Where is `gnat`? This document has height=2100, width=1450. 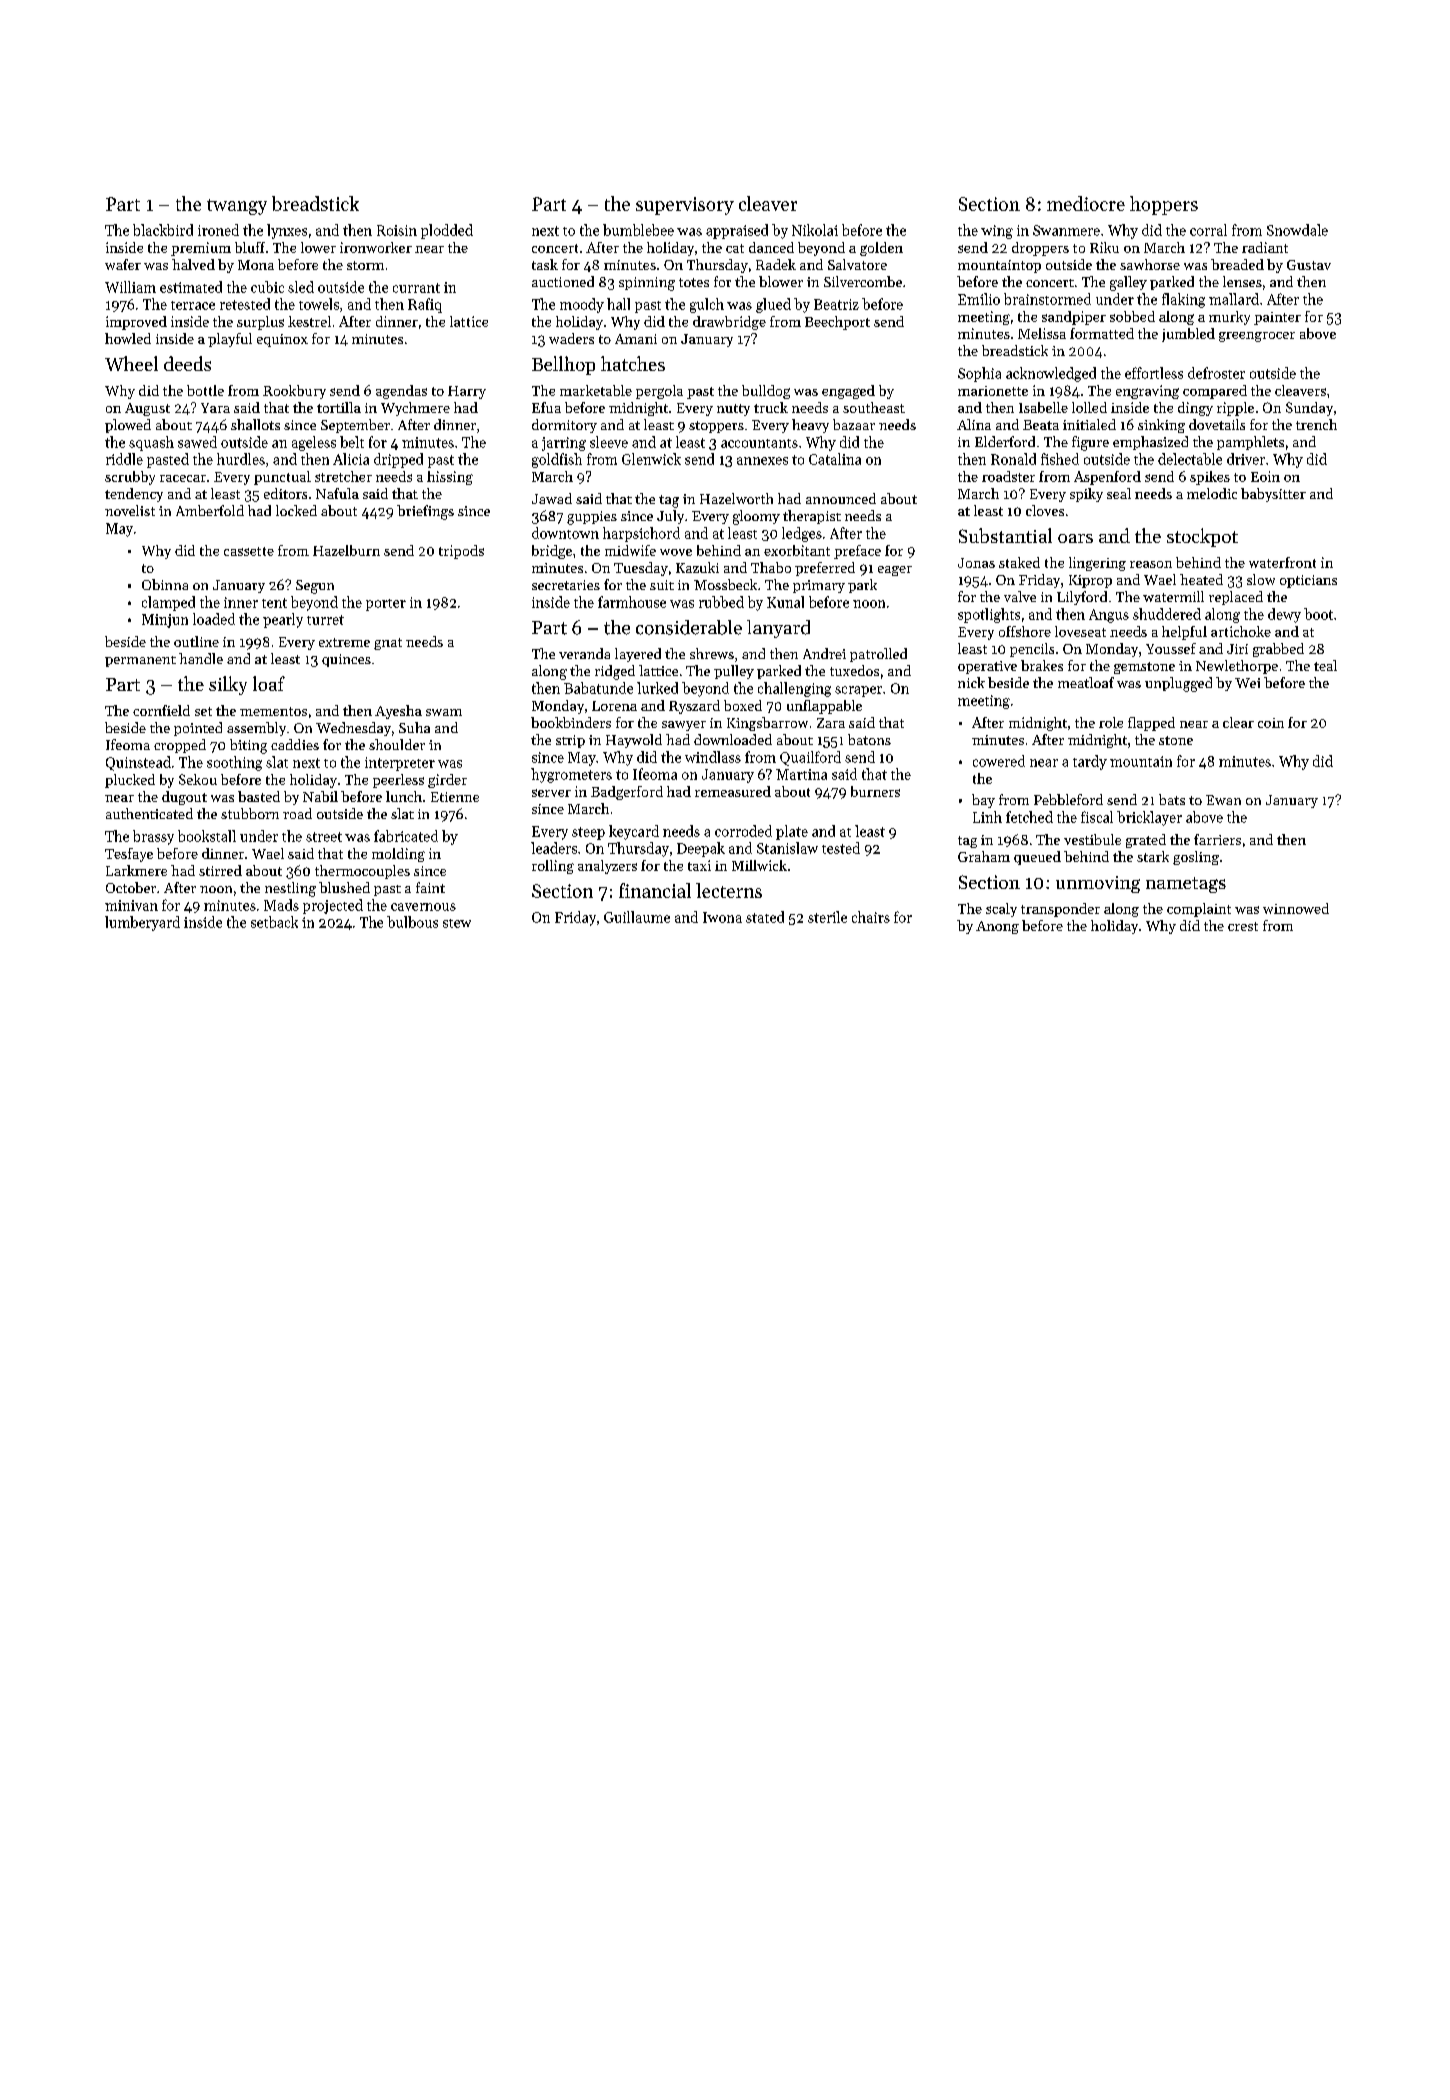
gnat is located at coordinates (388, 644).
